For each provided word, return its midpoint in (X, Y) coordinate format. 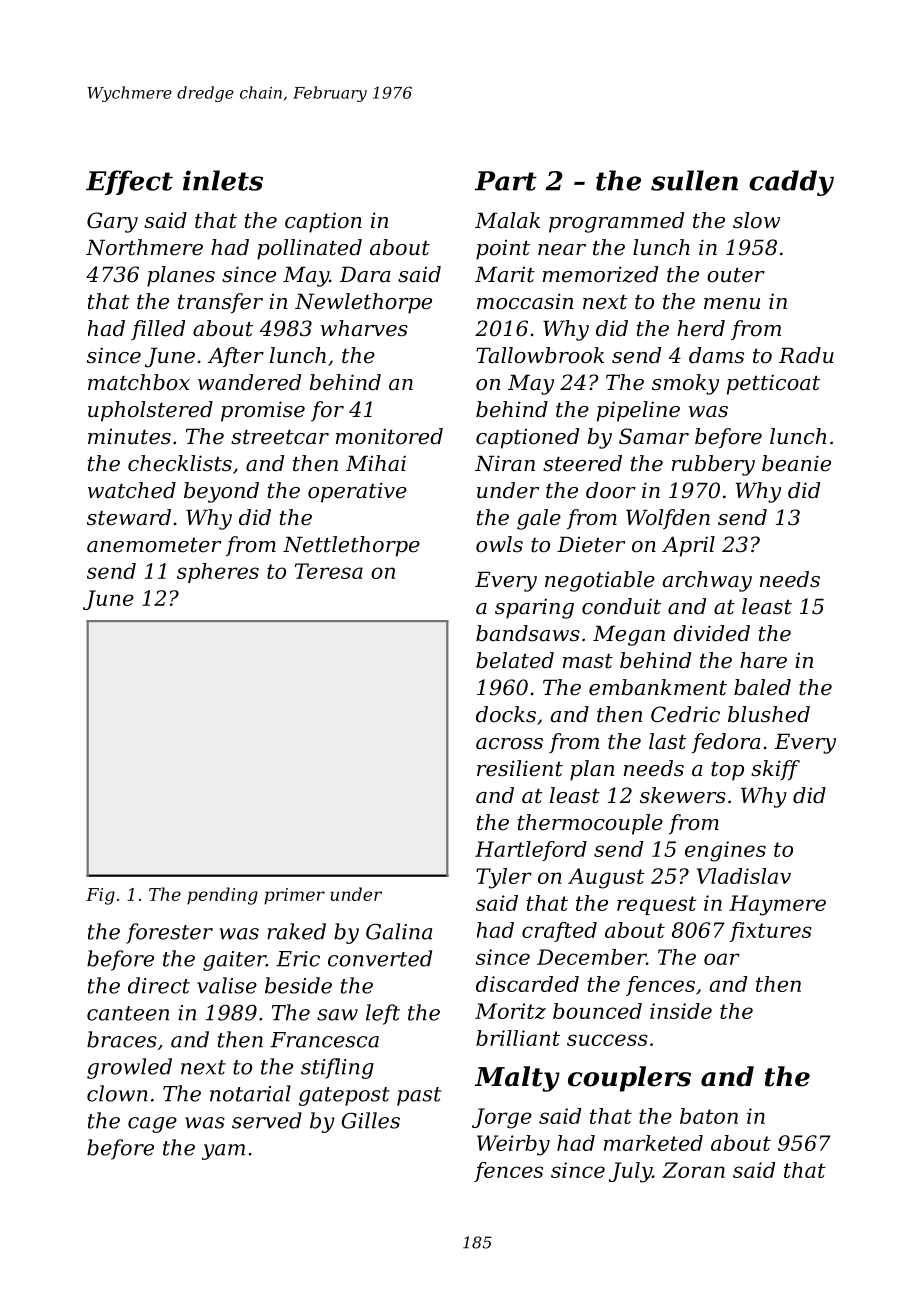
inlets (223, 180)
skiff (775, 770)
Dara (365, 274)
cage (152, 1125)
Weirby (513, 1145)
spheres (218, 573)
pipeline (638, 411)
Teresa (329, 571)
